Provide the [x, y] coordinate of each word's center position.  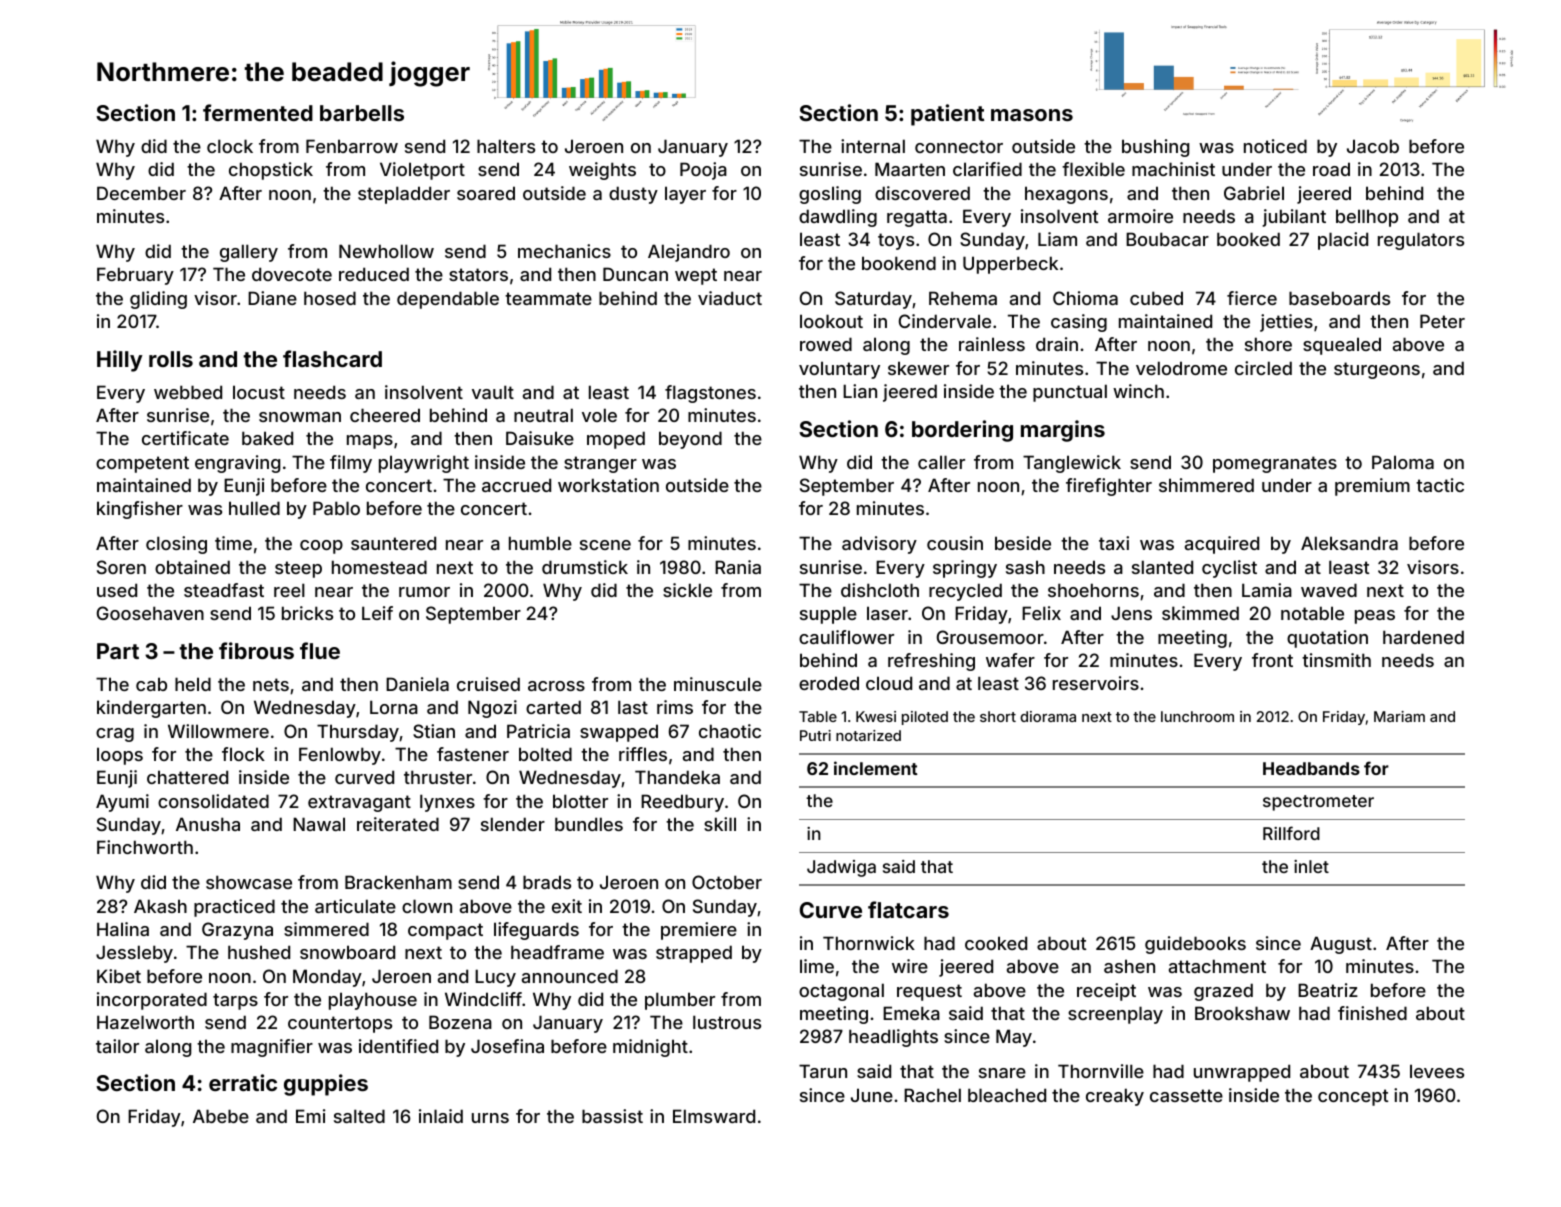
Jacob [1373, 146]
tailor [117, 1046]
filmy [351, 464]
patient [947, 115]
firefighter [1109, 487]
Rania [738, 567]
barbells [362, 113]
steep [298, 569]
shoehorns [1093, 590]
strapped [694, 954]
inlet [1311, 866]
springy [965, 569]
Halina [123, 929]
